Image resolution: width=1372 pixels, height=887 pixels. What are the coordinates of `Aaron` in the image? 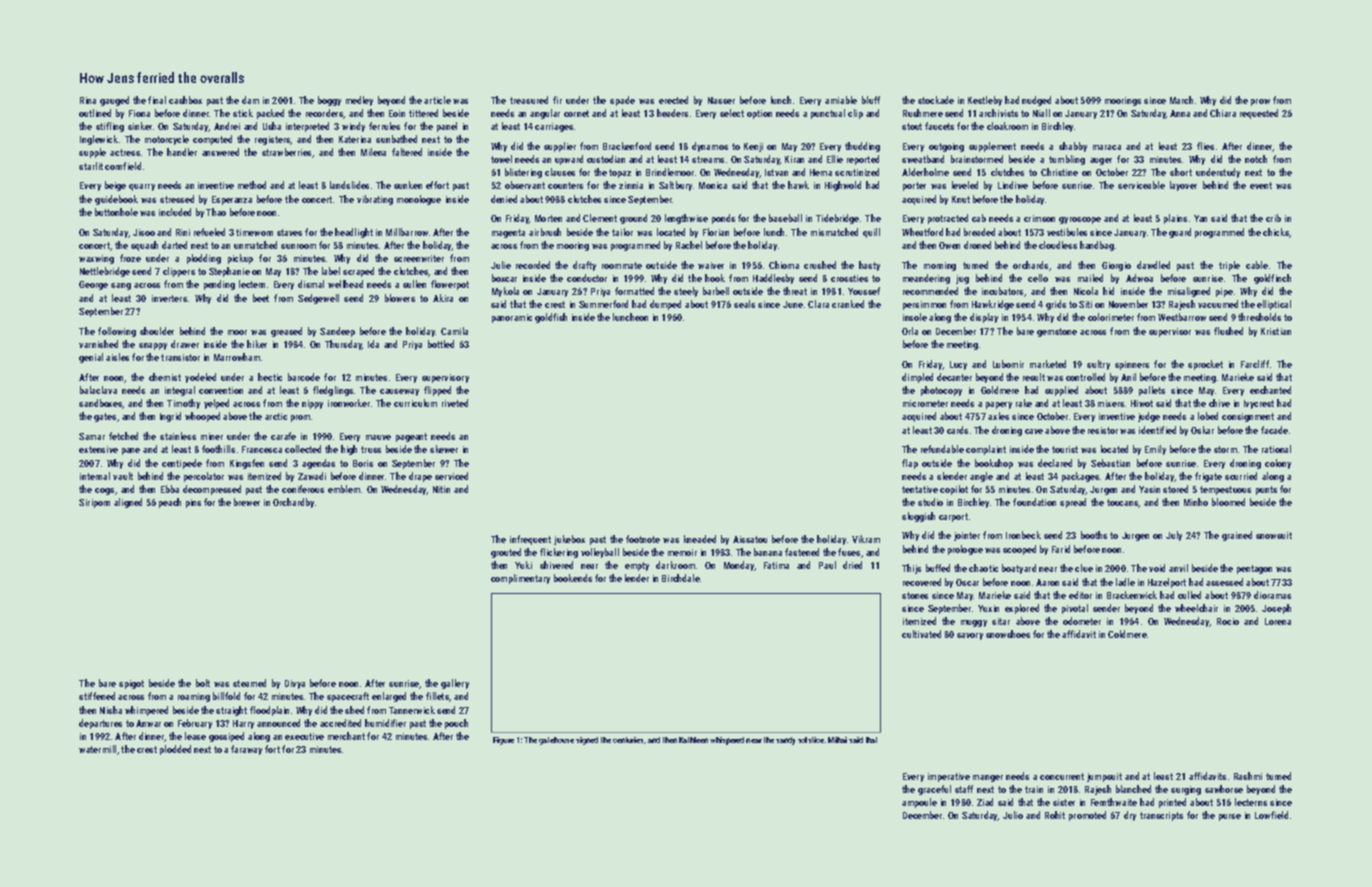 It's located at (1047, 582).
